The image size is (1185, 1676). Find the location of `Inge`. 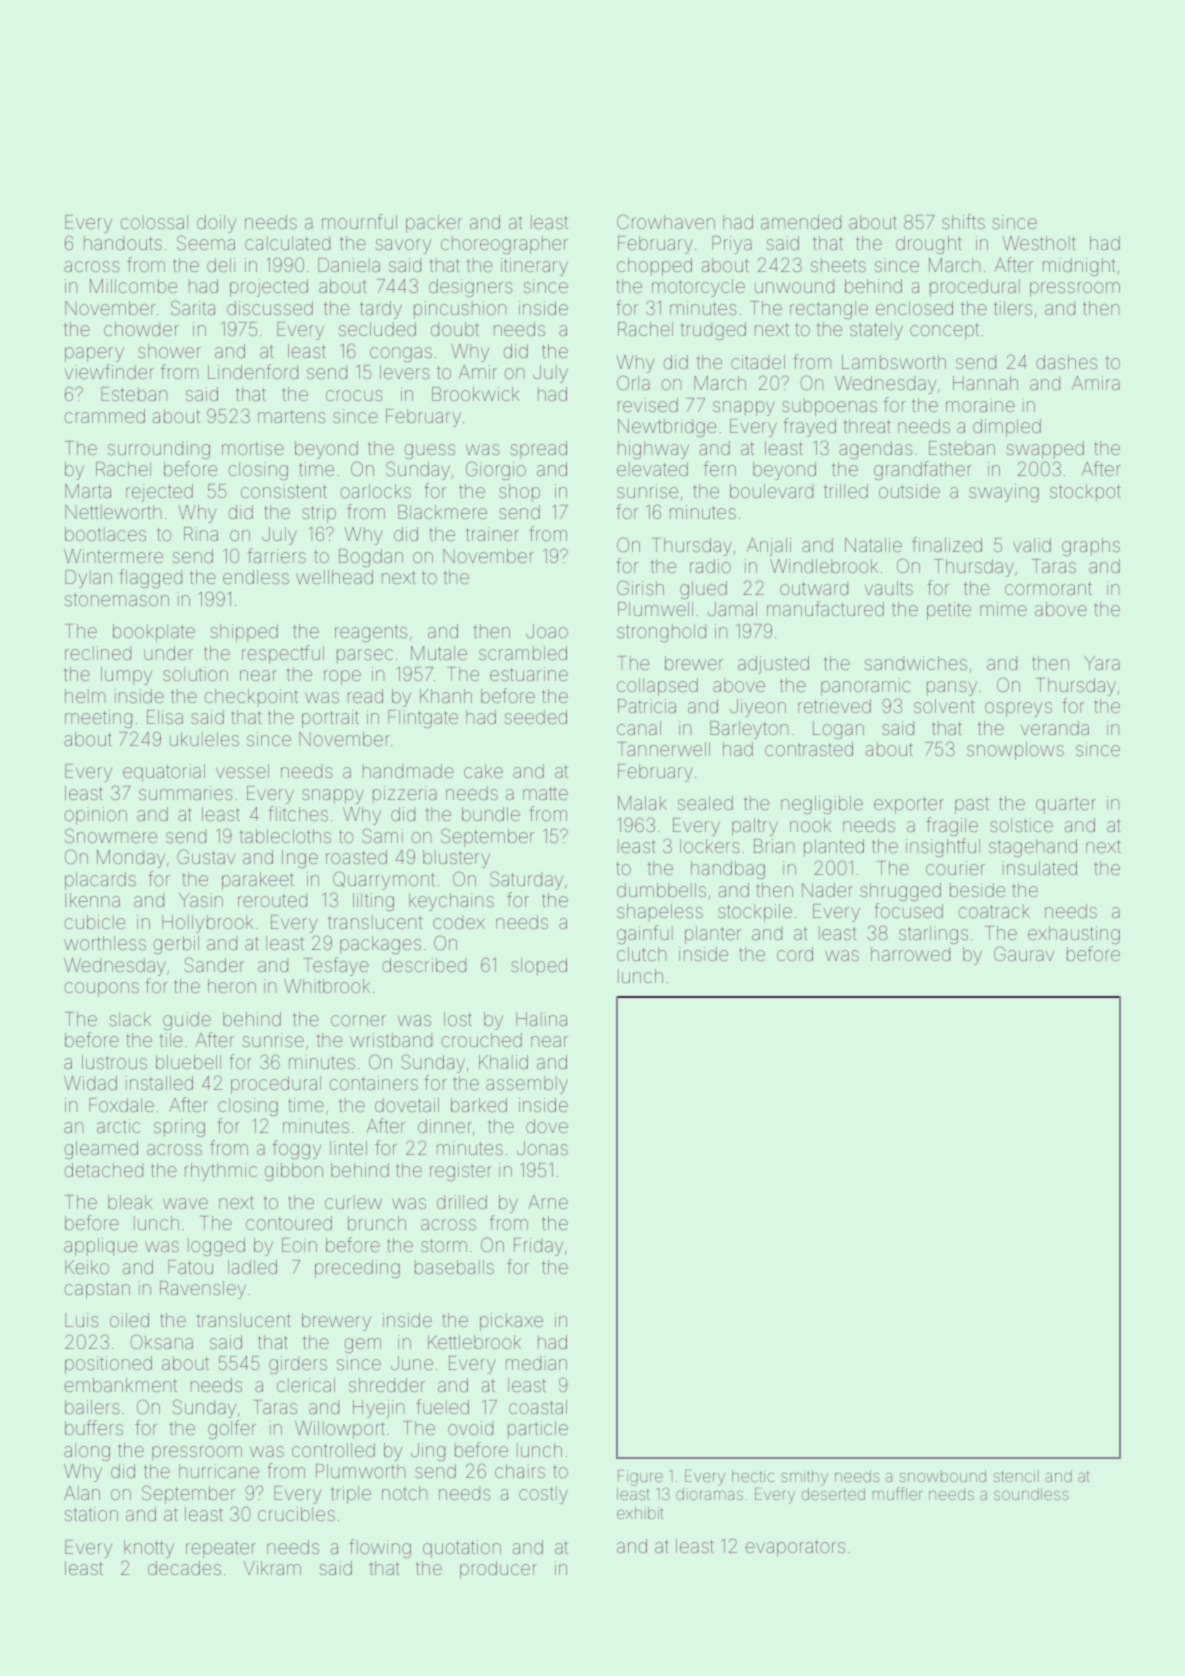

Inge is located at coordinates (300, 859).
